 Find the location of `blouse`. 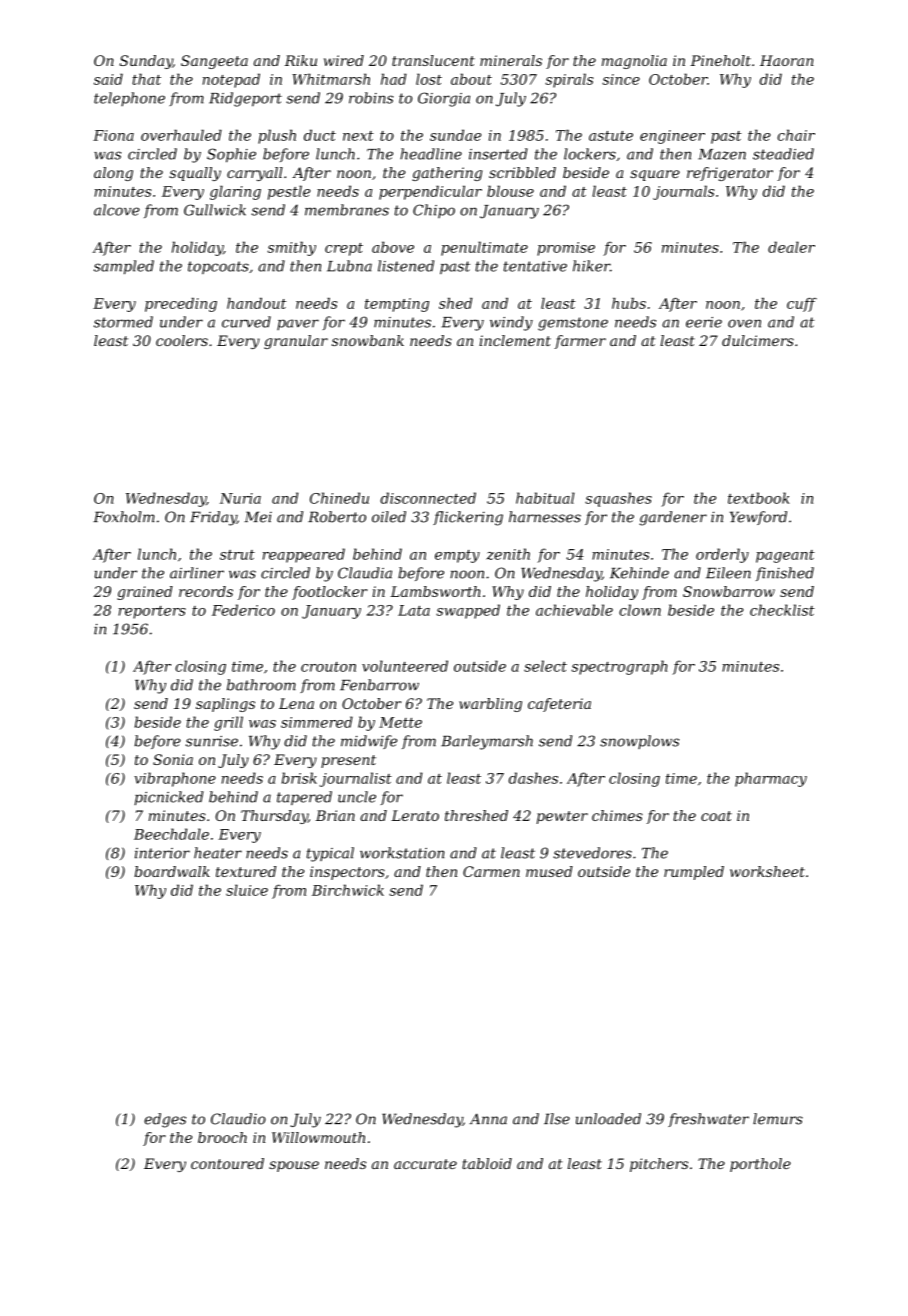

blouse is located at coordinates (510, 191).
